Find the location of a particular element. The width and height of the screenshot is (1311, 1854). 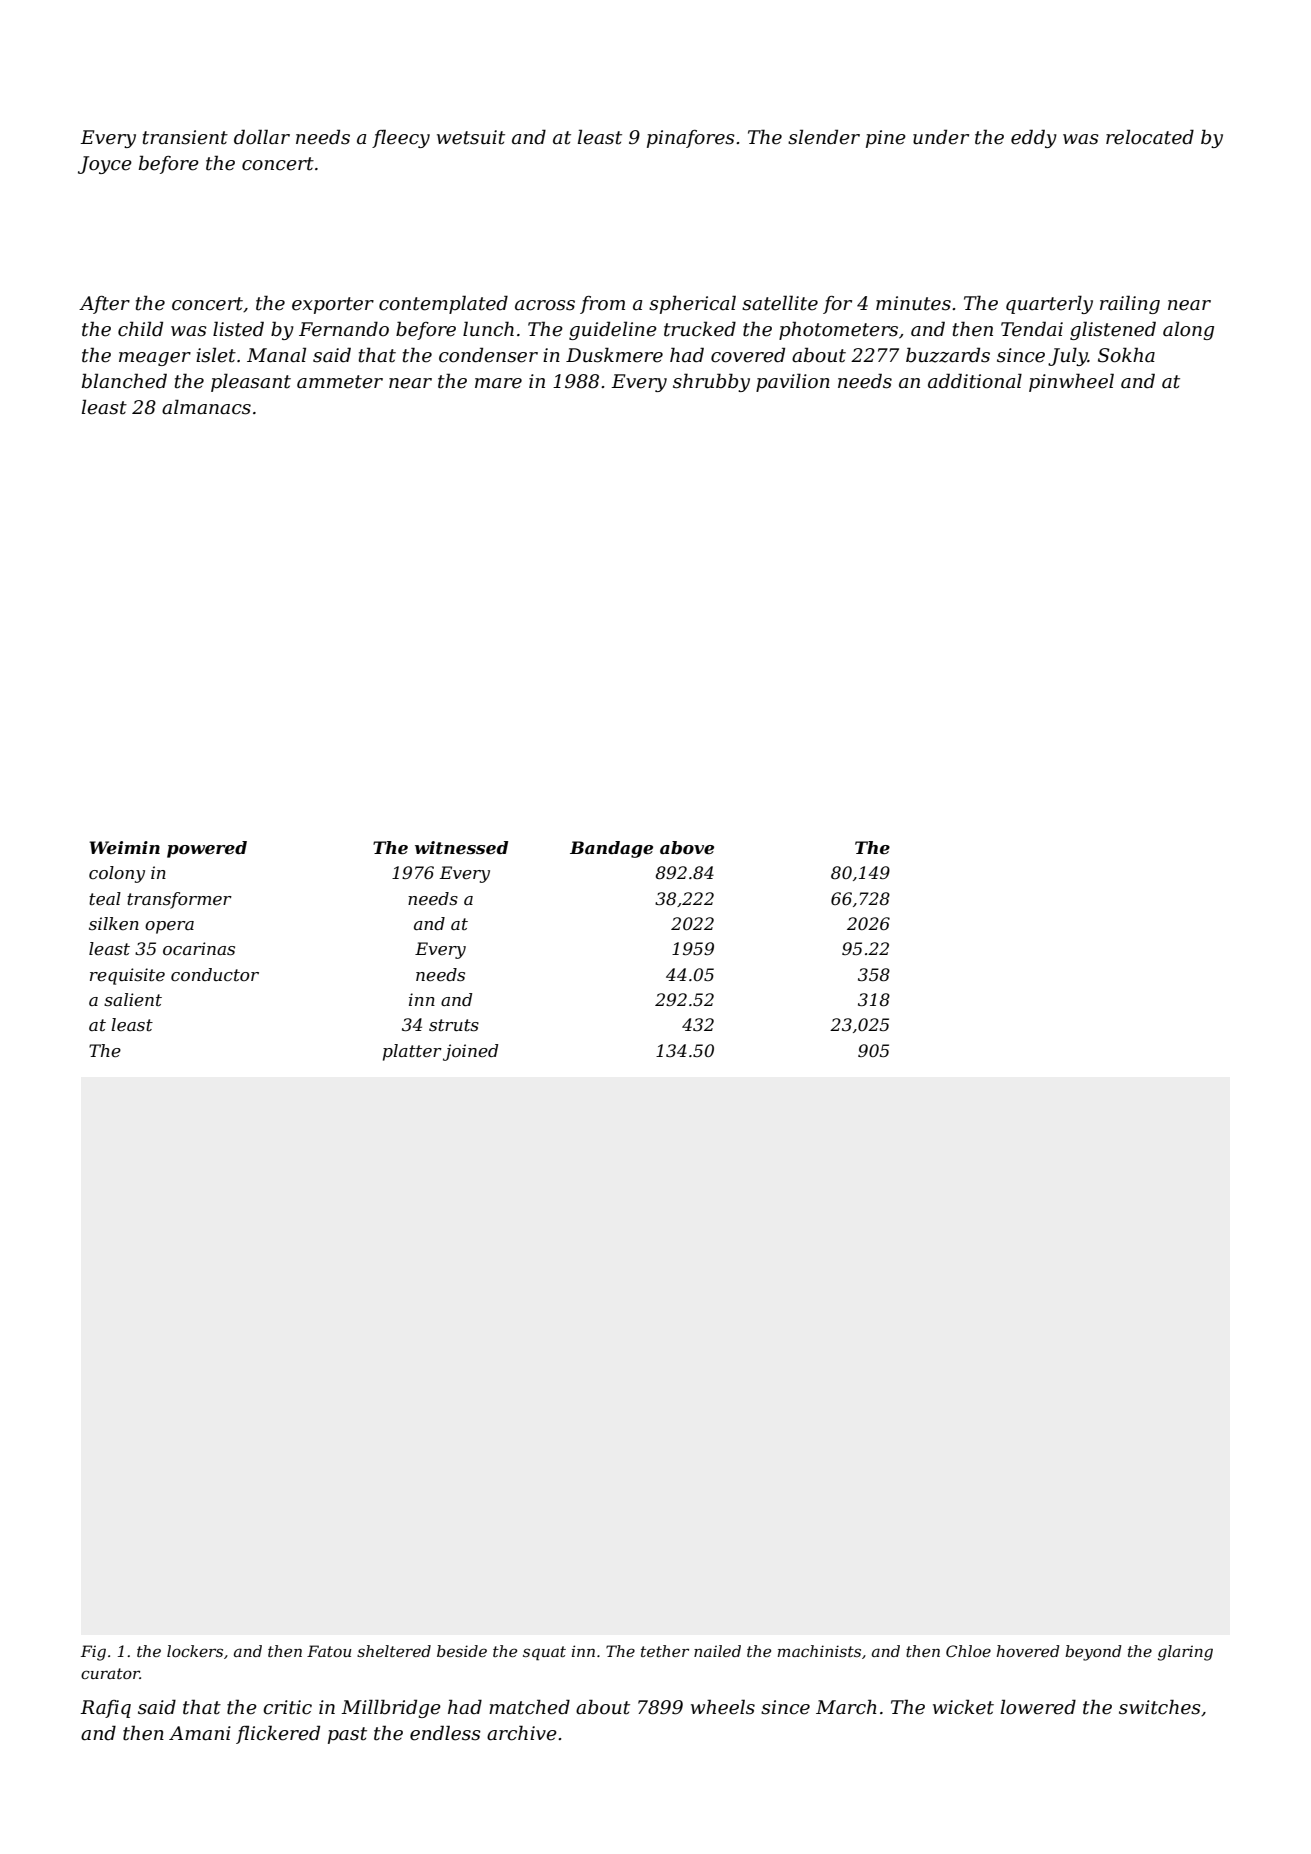

Weimin is located at coordinates (124, 847).
